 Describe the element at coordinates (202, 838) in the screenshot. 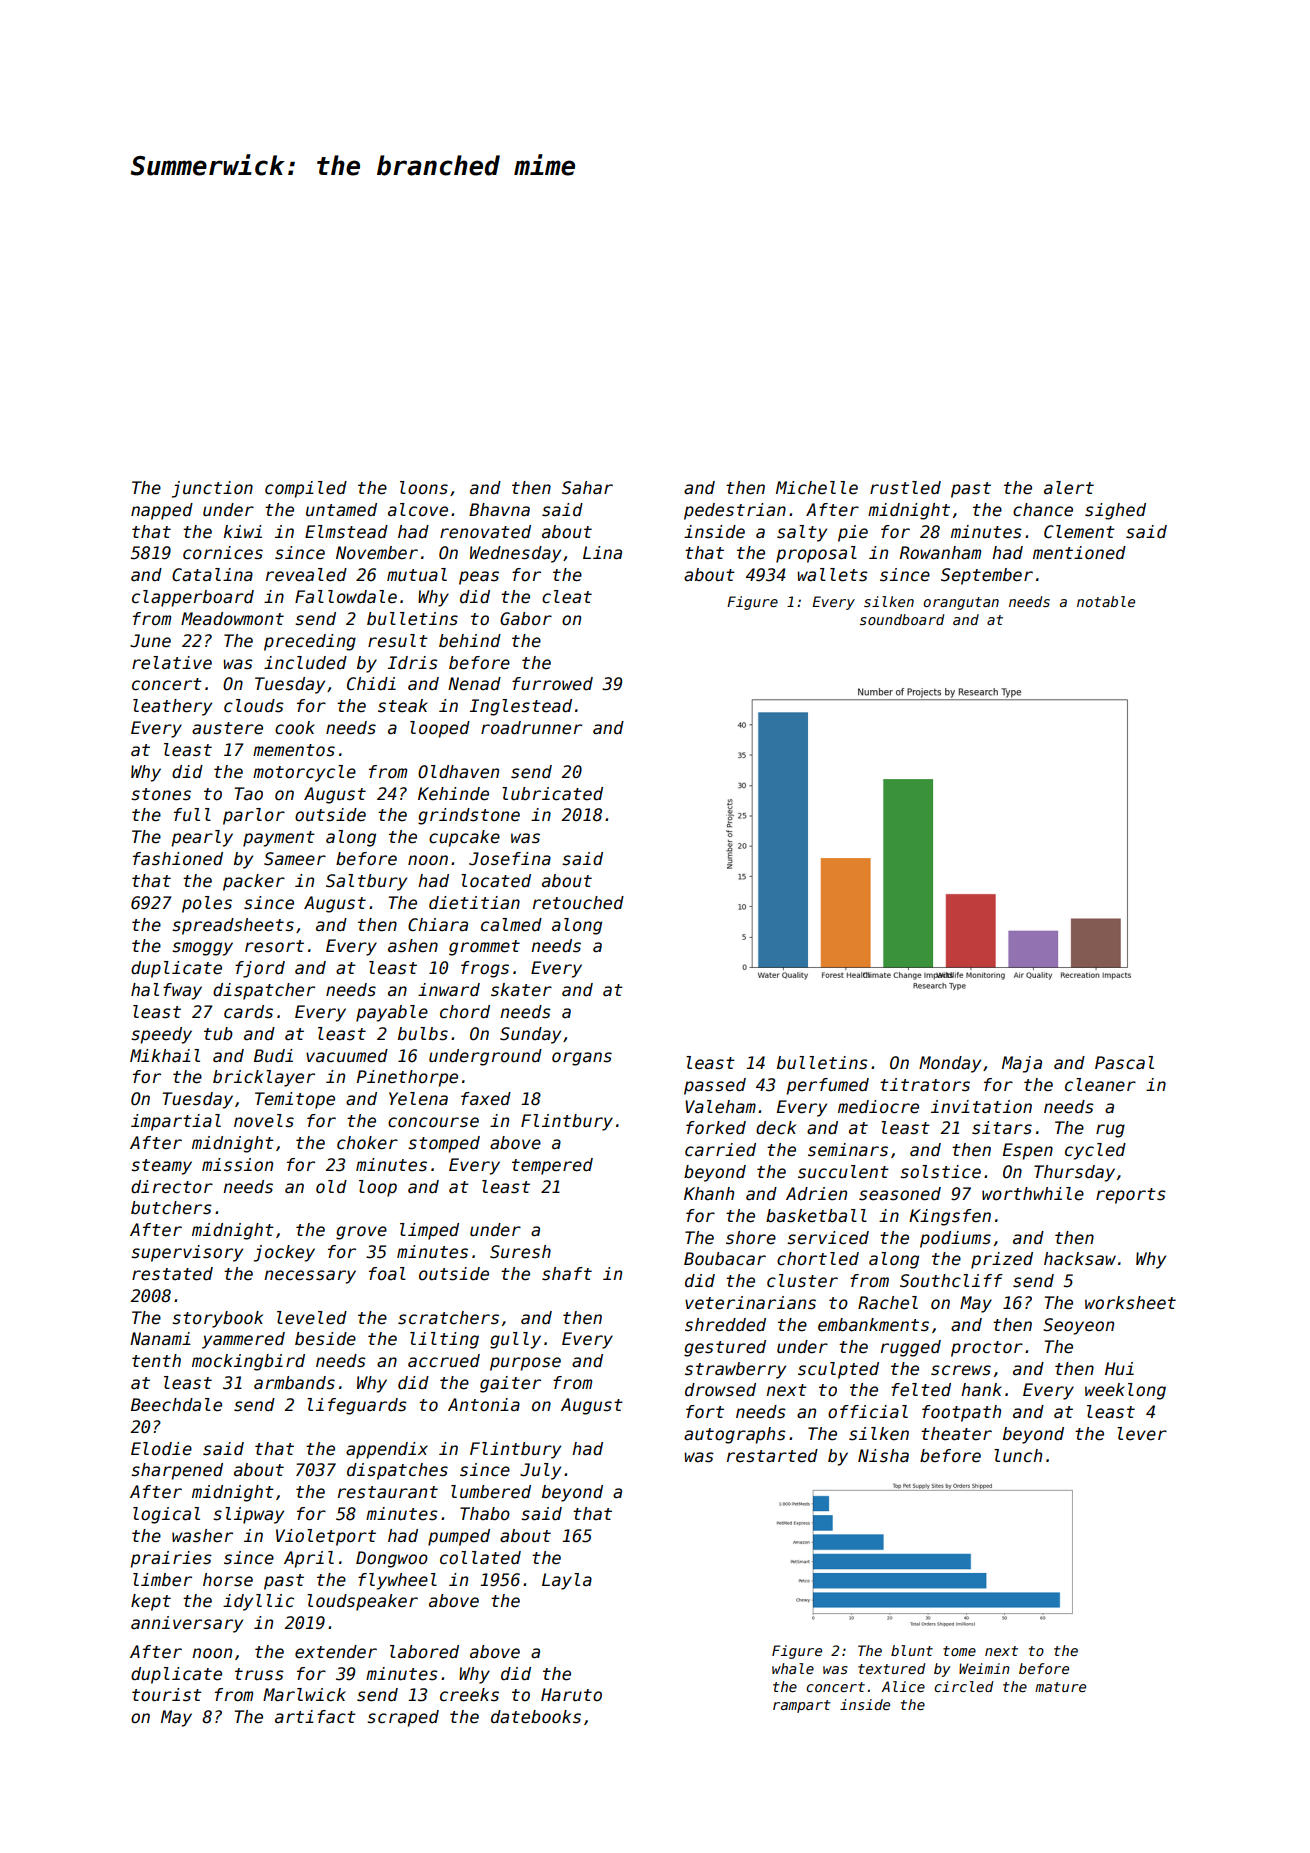

I see `pearly` at that location.
